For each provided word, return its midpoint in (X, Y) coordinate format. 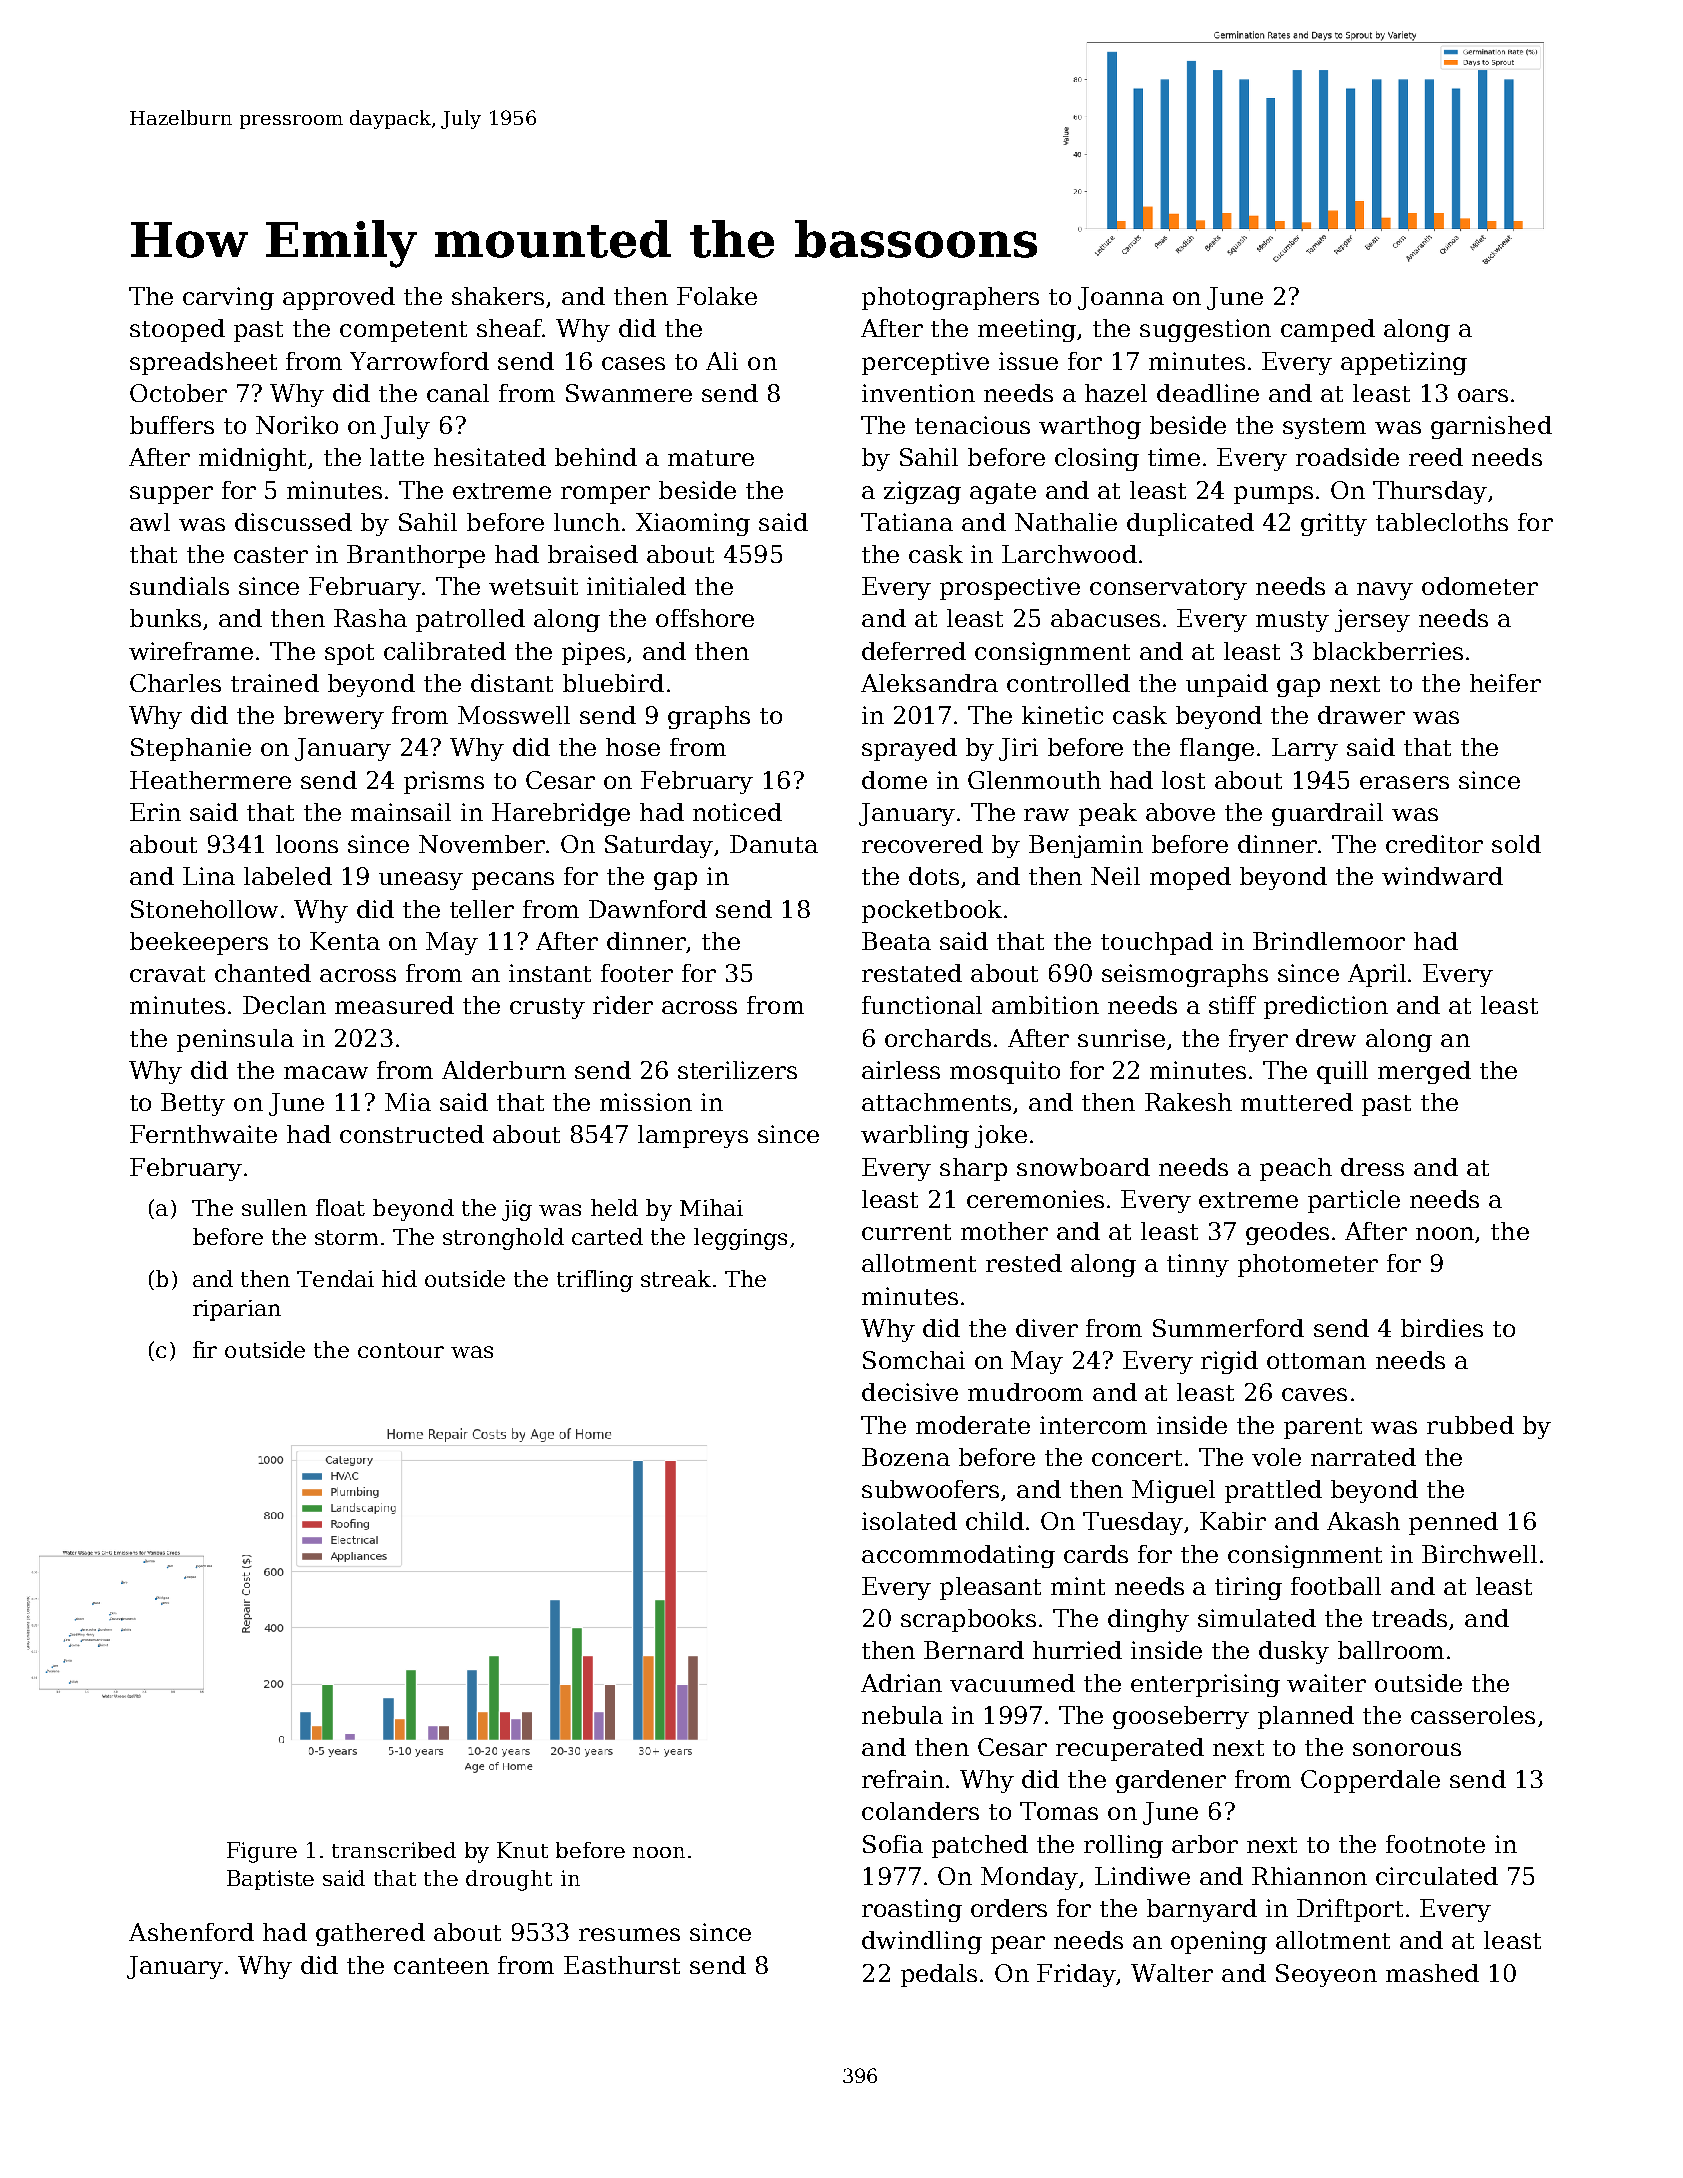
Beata (896, 941)
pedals (939, 1975)
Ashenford (191, 1932)
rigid (1229, 1362)
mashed (1432, 1973)
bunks (165, 618)
